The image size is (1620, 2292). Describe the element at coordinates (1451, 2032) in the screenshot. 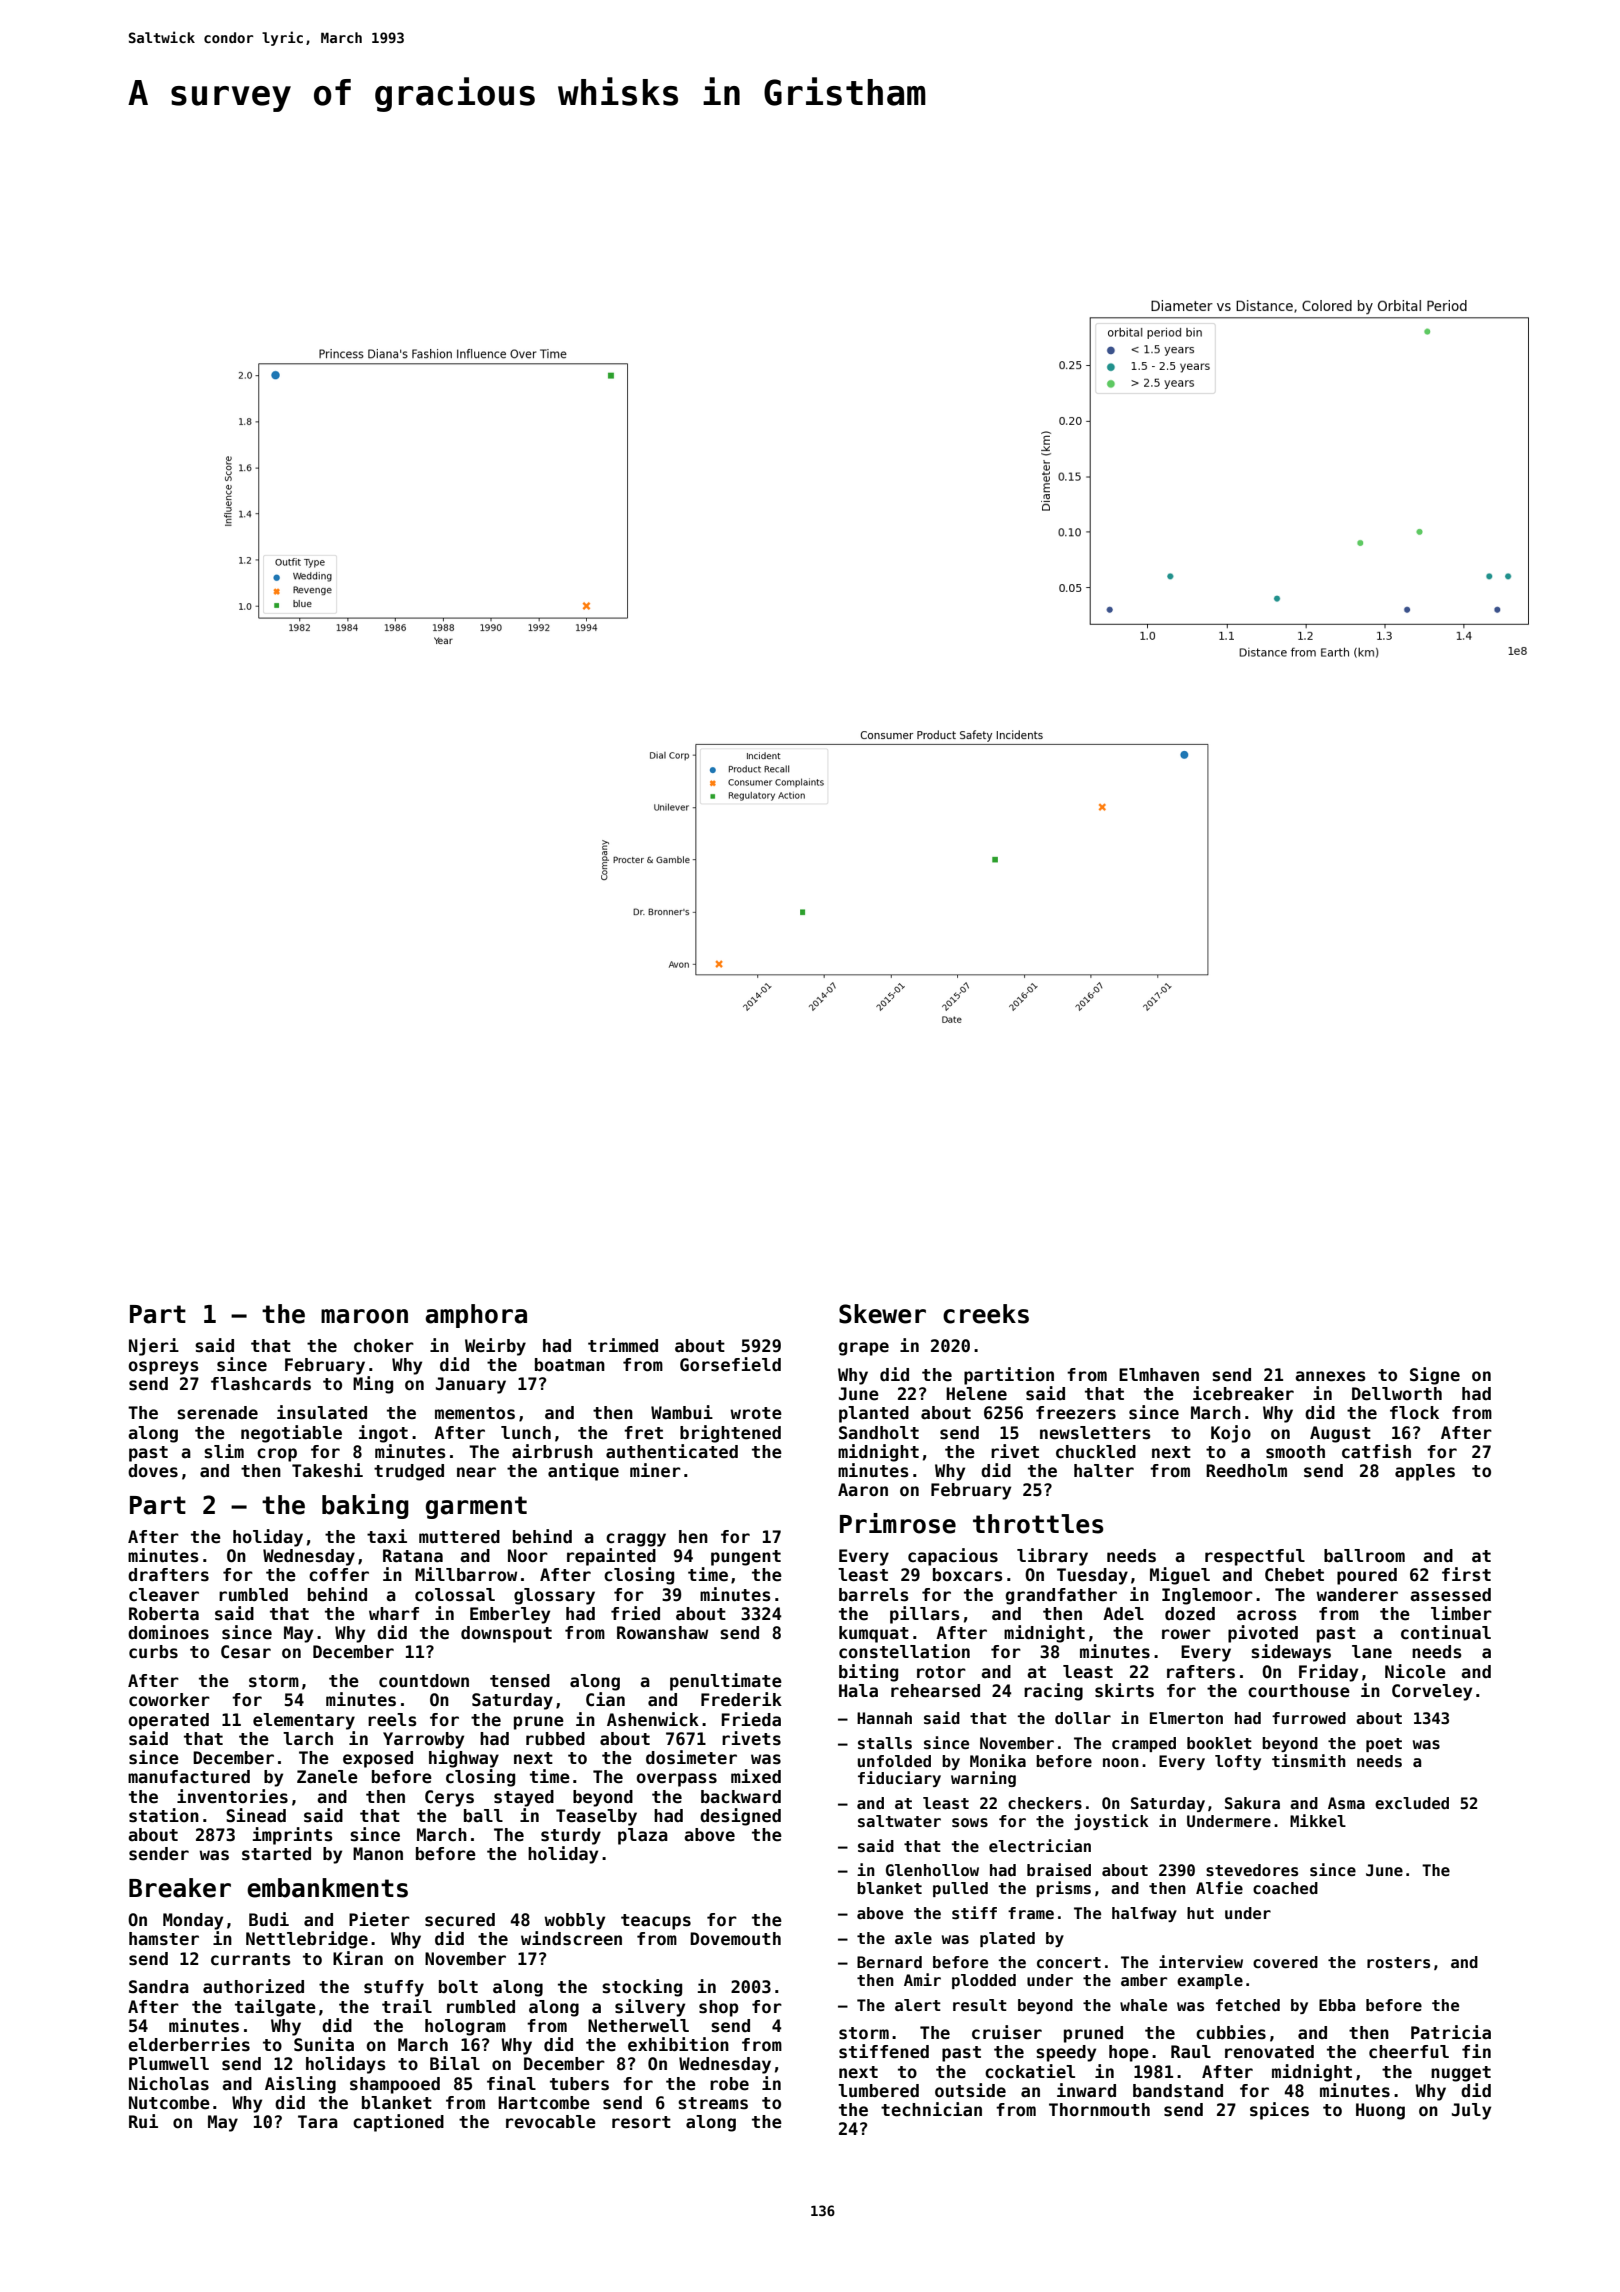

I see `Patricia` at that location.
